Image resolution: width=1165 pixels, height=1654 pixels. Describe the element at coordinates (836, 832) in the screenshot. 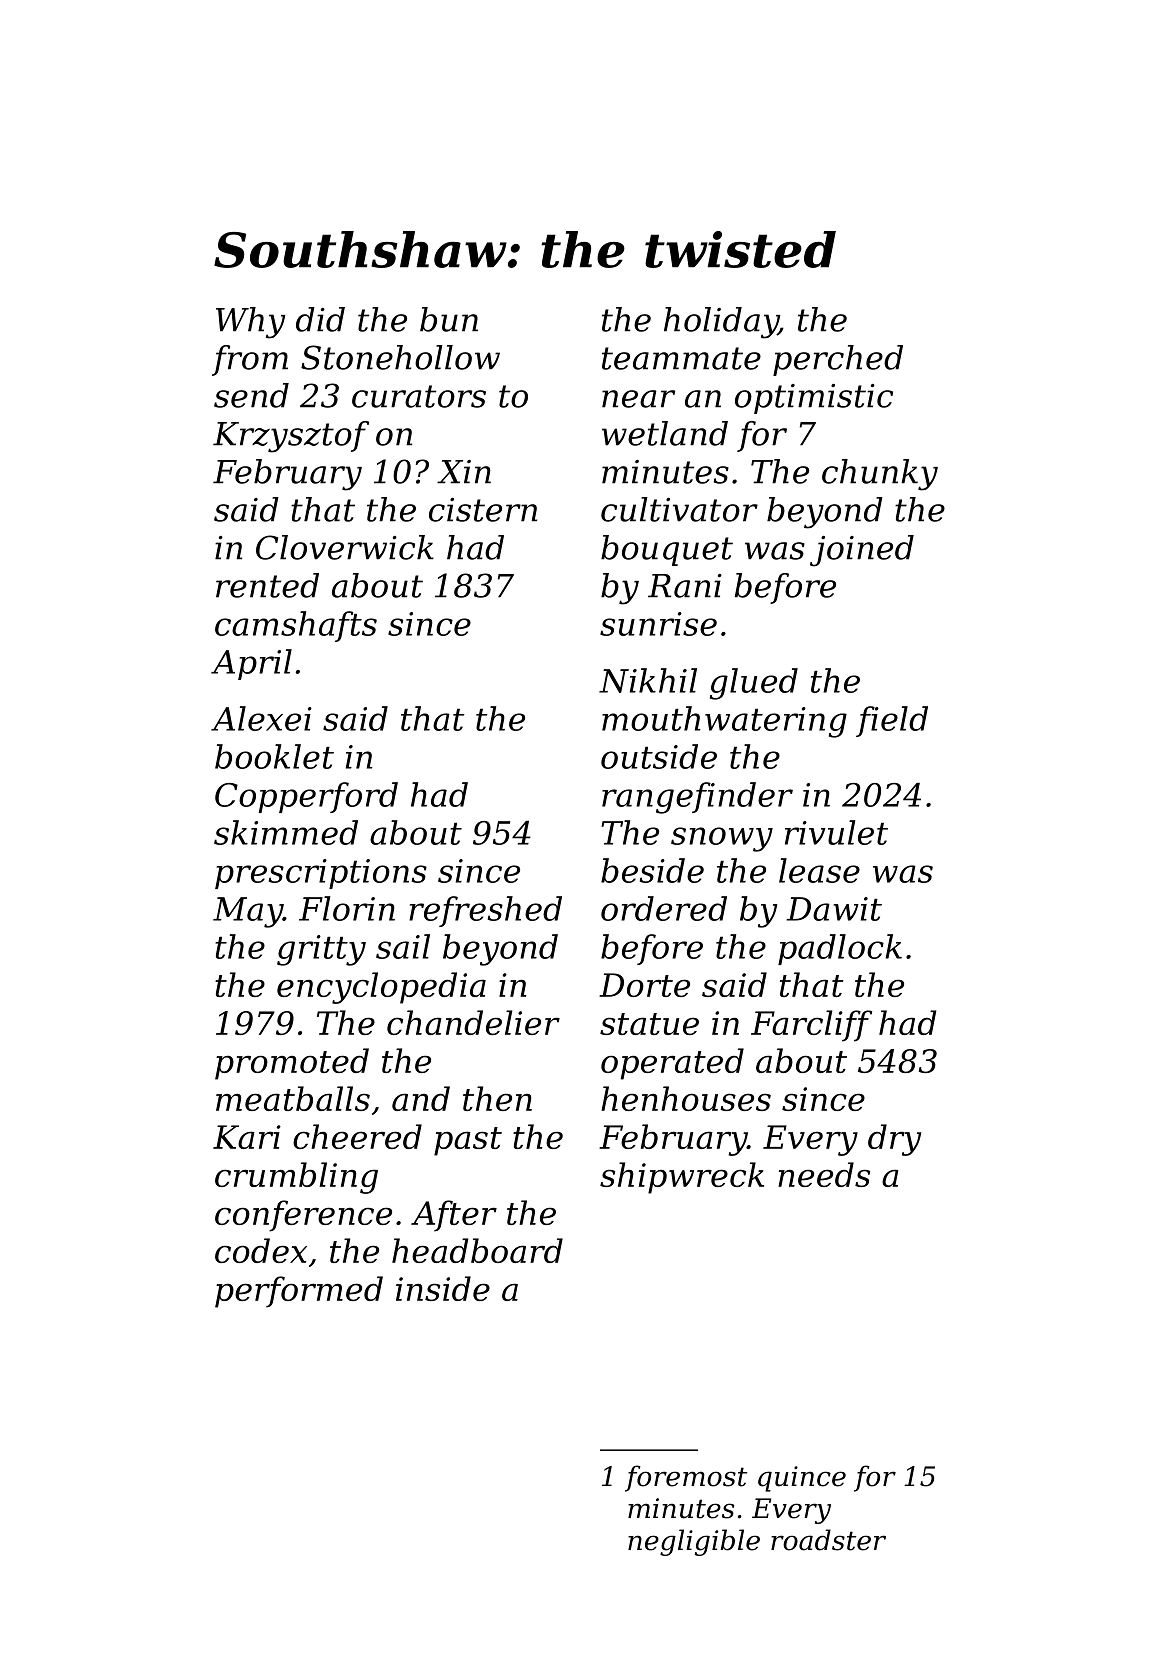

I see `rivulet` at that location.
